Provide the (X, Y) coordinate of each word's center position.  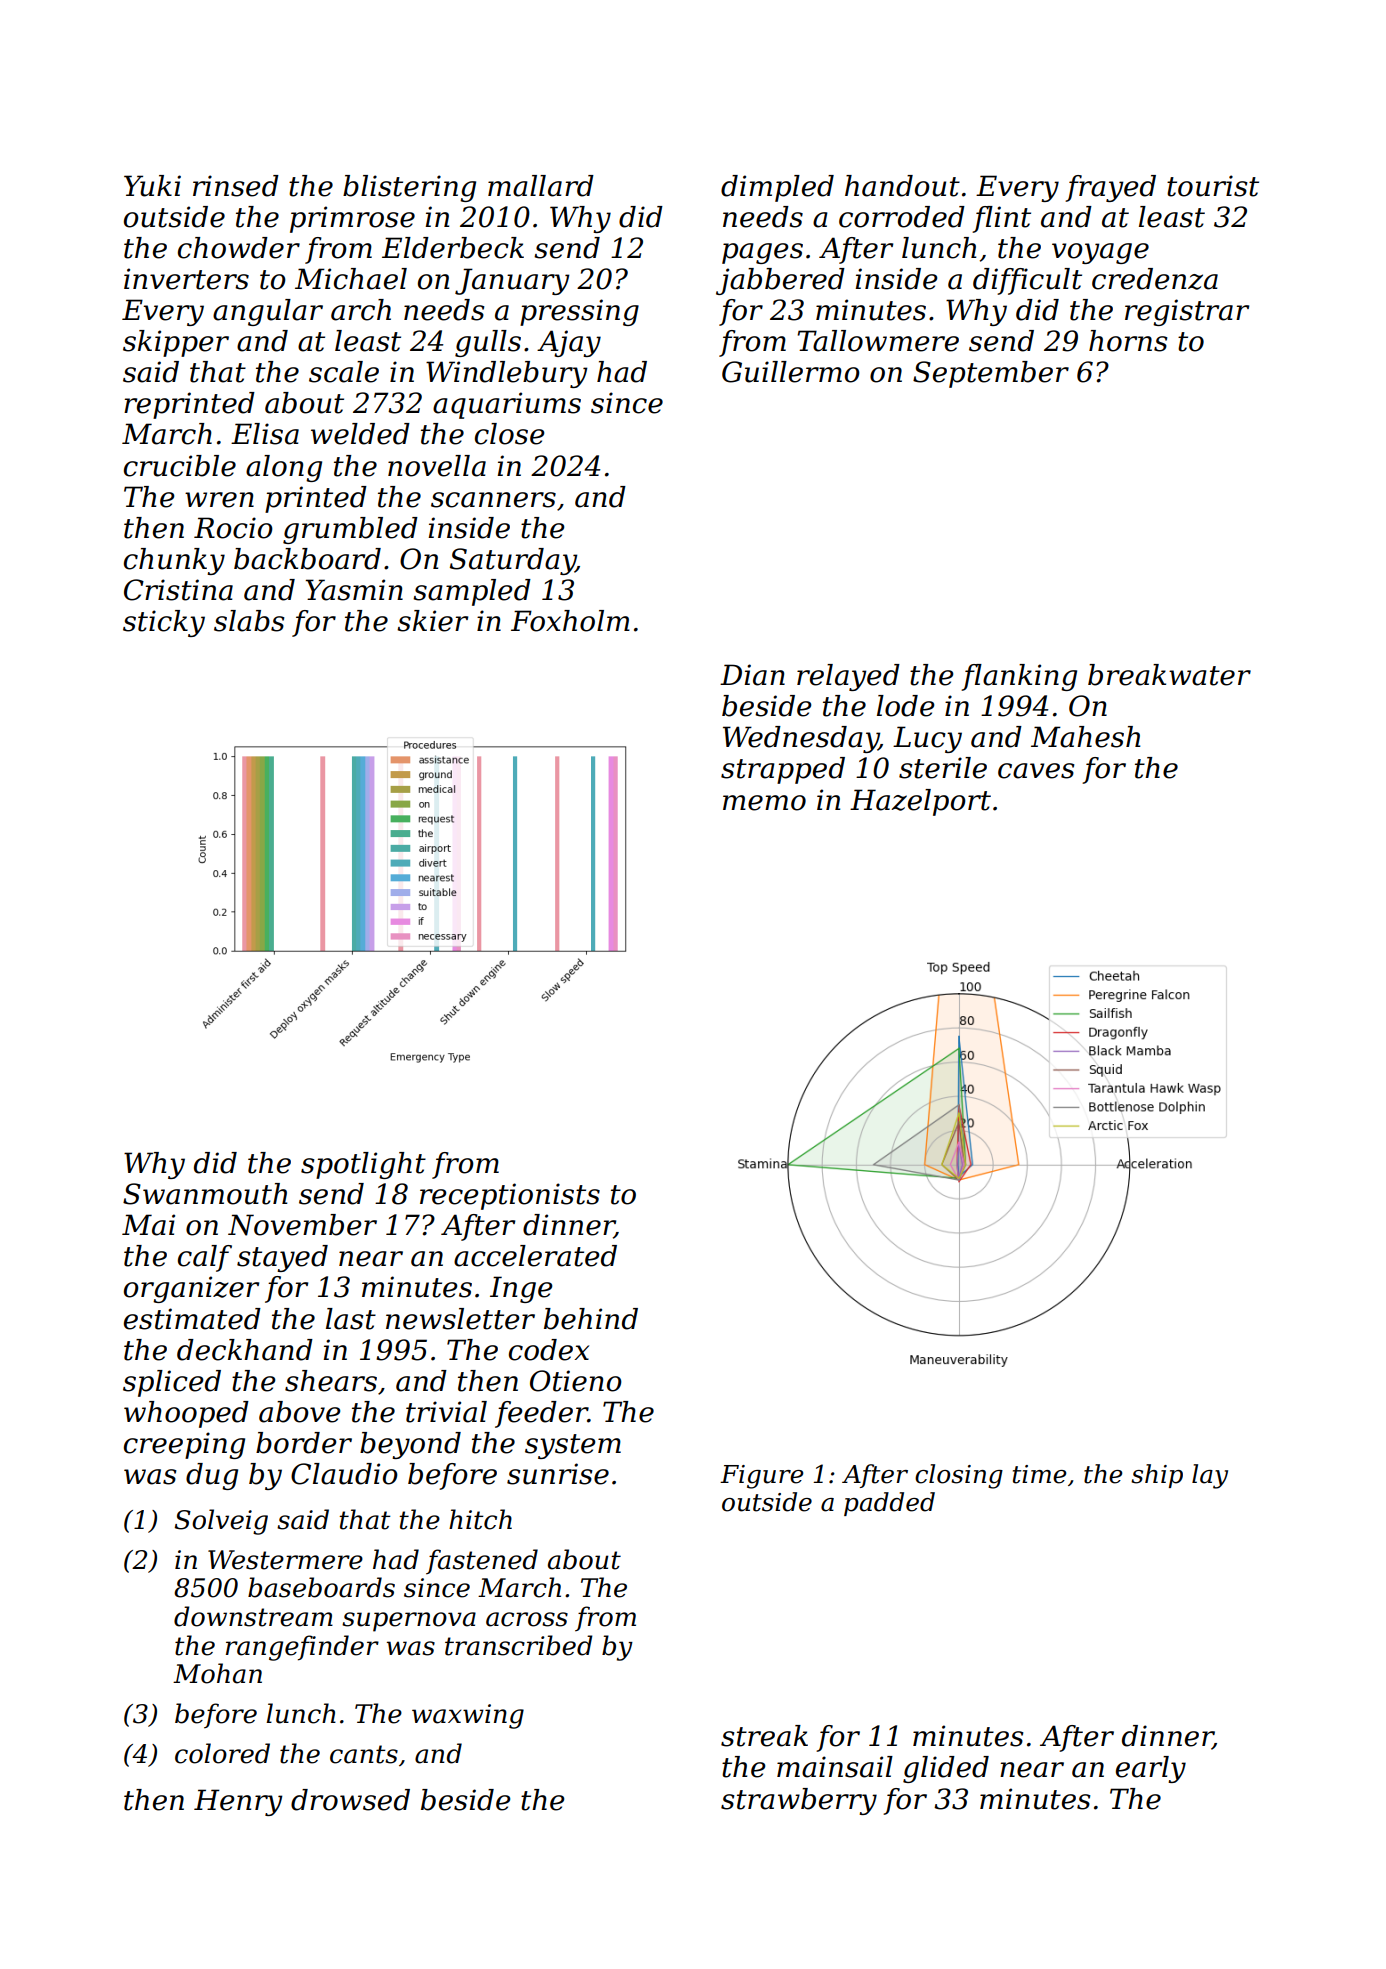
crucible (180, 466)
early (1151, 1769)
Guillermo (791, 372)
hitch (480, 1519)
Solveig (221, 1522)
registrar (1187, 312)
